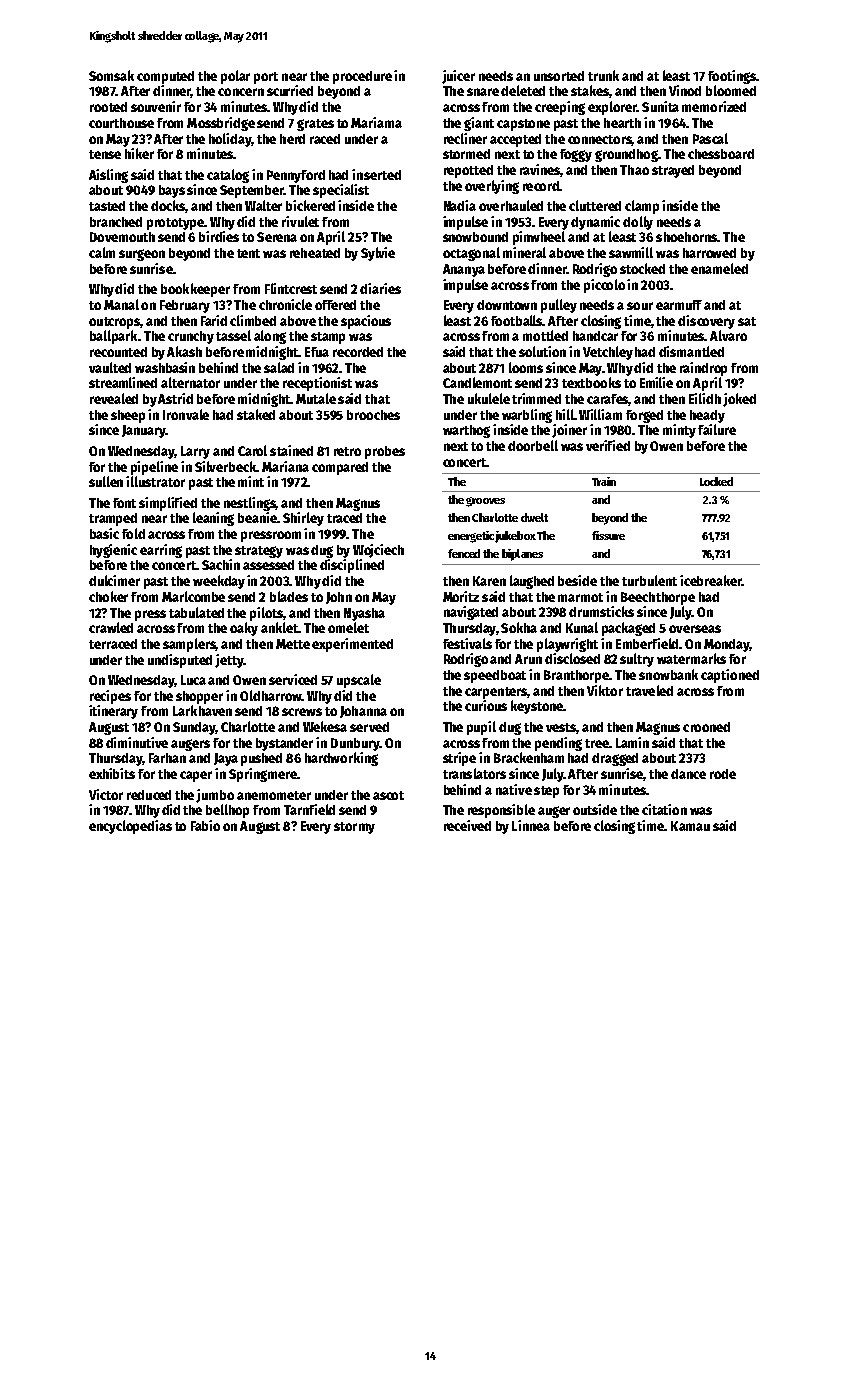  What do you see at coordinates (113, 551) in the page?
I see `hygienic` at bounding box center [113, 551].
